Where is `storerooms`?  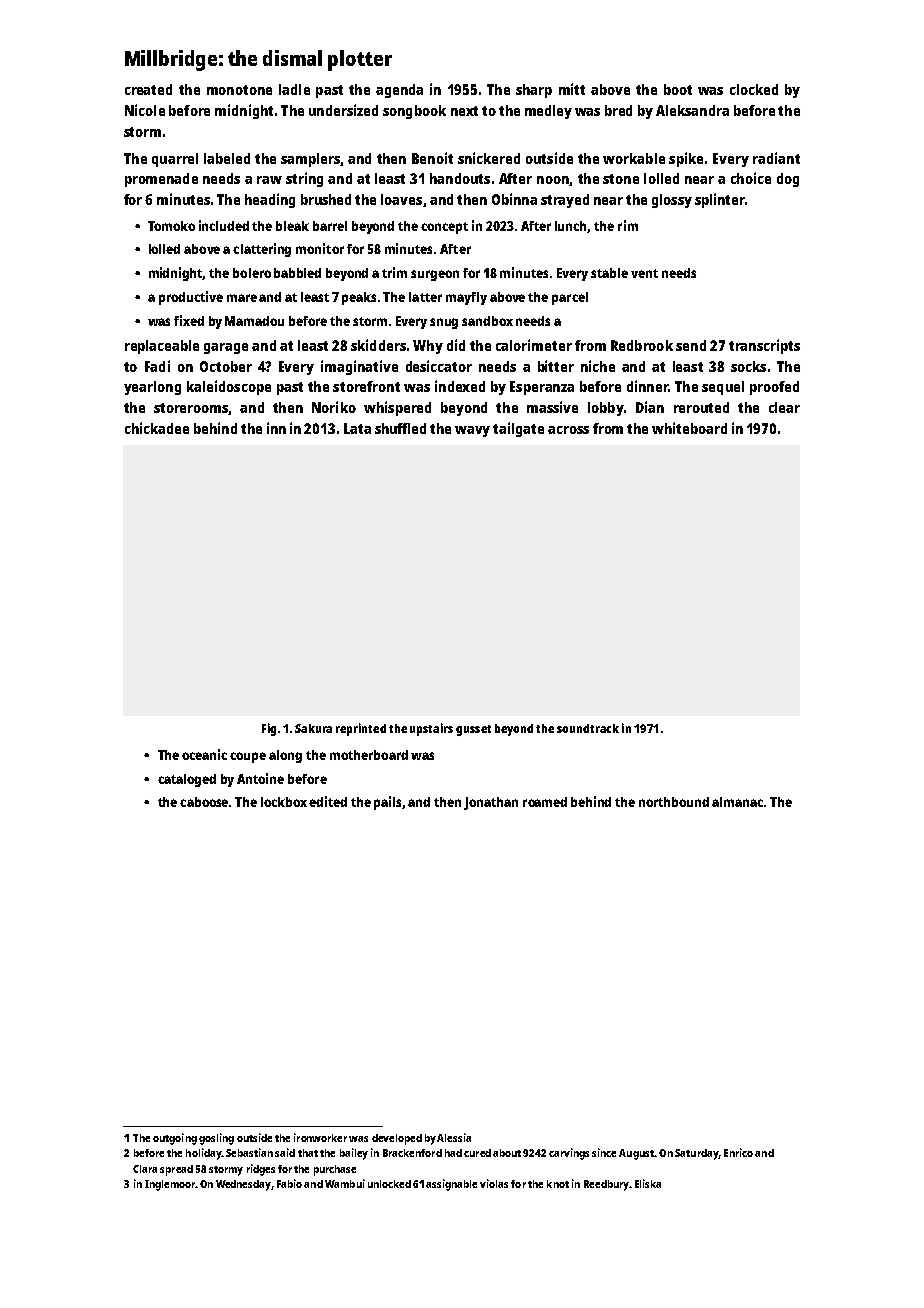
storerooms is located at coordinates (191, 408).
